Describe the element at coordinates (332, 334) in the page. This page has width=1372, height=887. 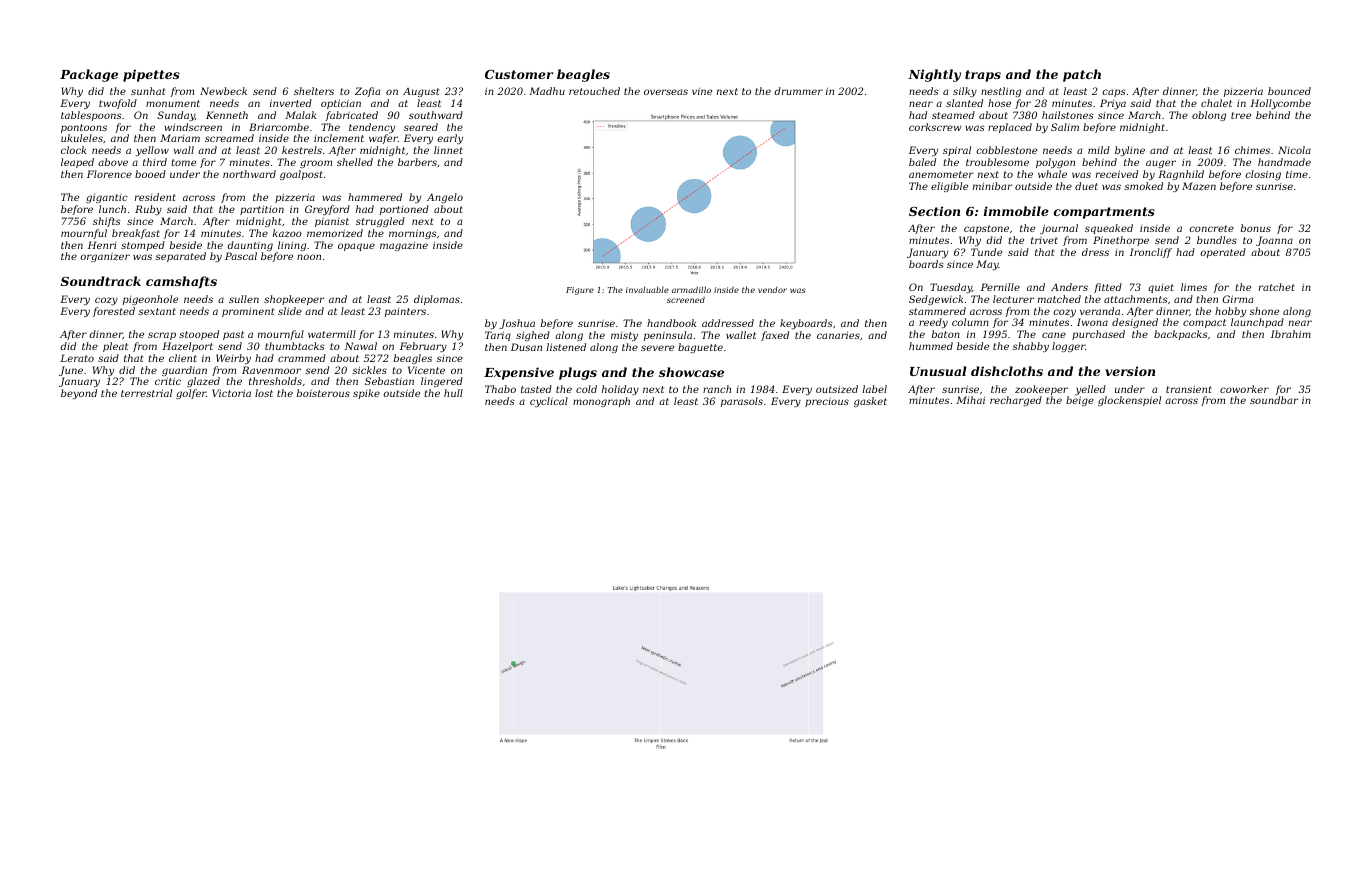
I see `watermill` at that location.
